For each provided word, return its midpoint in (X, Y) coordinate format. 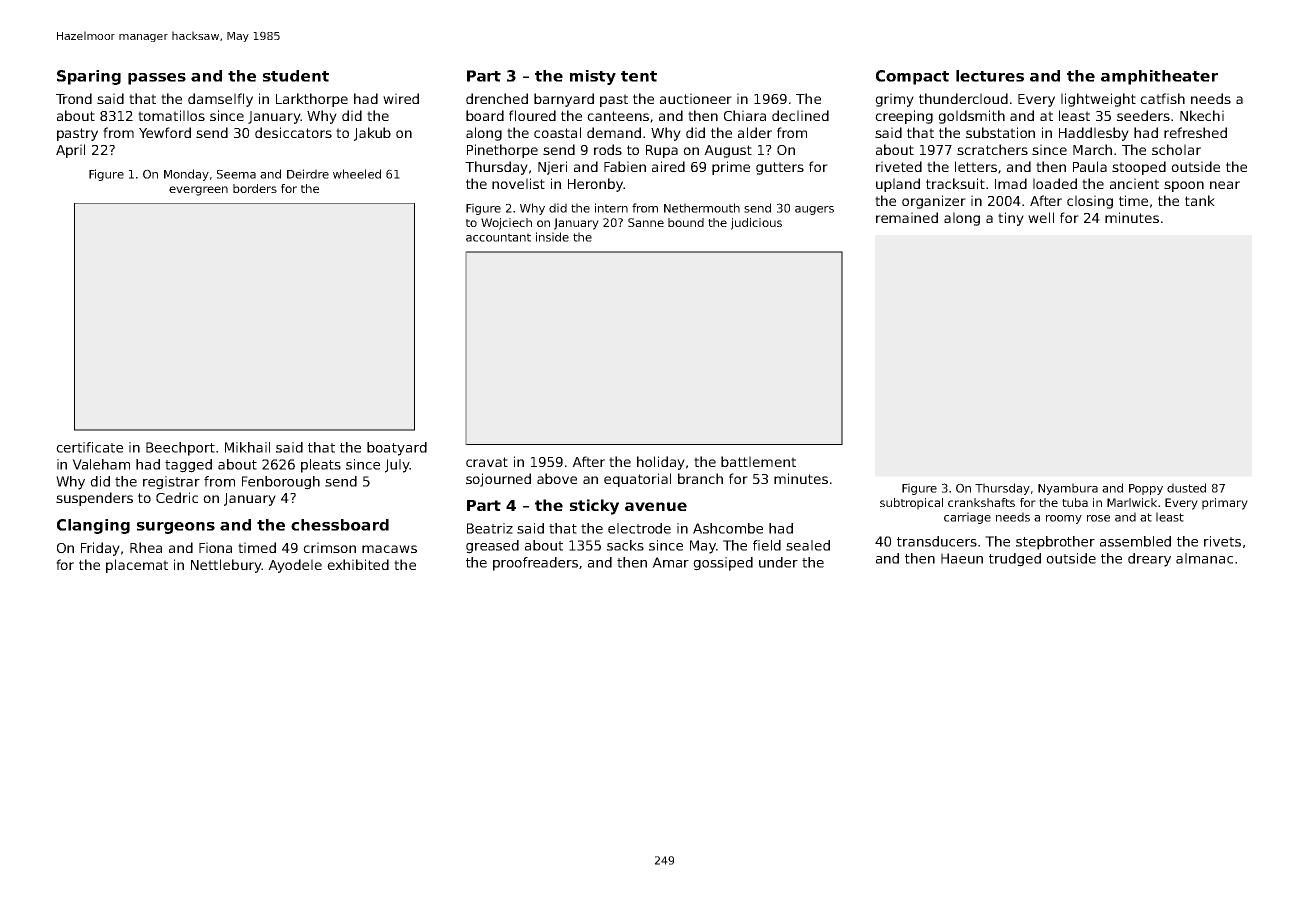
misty (593, 77)
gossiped (723, 564)
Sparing (89, 77)
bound (686, 222)
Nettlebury (226, 566)
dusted (1186, 488)
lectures (990, 76)
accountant (498, 237)
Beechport (180, 449)
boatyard (397, 449)
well (1041, 217)
